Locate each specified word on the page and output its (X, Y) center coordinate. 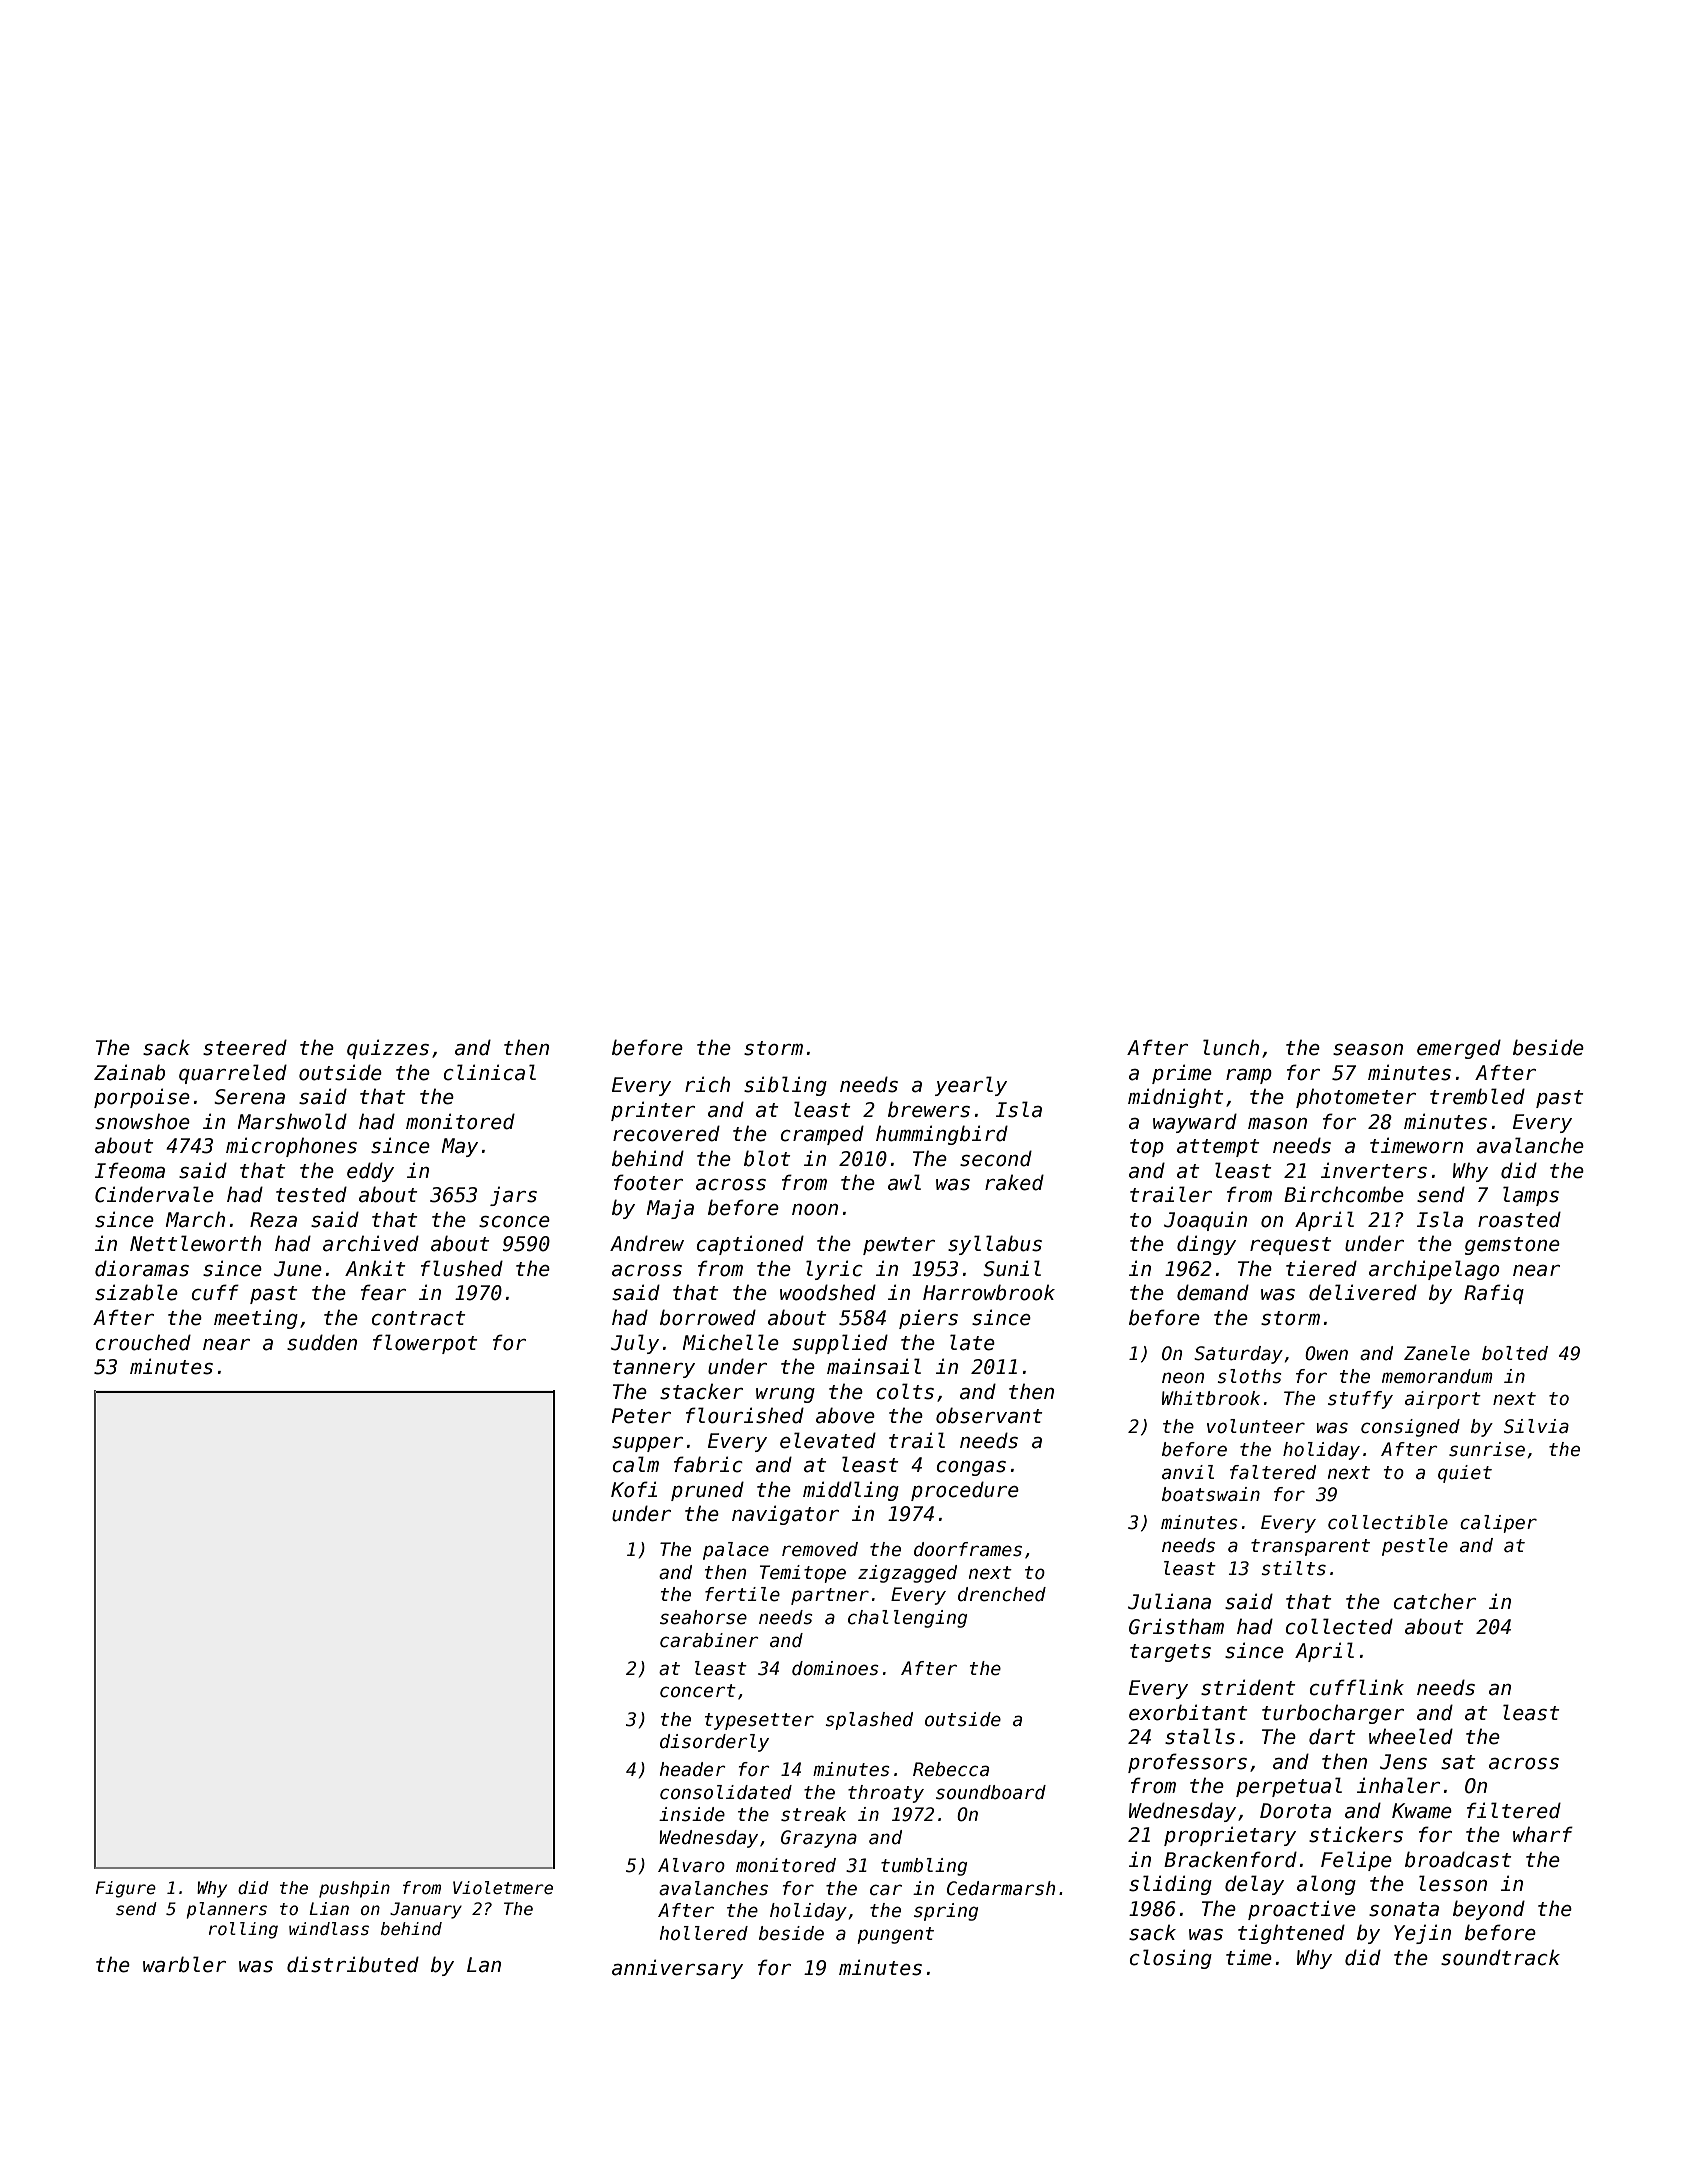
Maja (670, 1209)
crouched (143, 1342)
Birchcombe (1344, 1194)
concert (698, 1691)
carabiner (709, 1640)
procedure (965, 1491)
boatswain (1211, 1494)
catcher (1435, 1601)
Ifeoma (130, 1170)
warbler (184, 1964)
